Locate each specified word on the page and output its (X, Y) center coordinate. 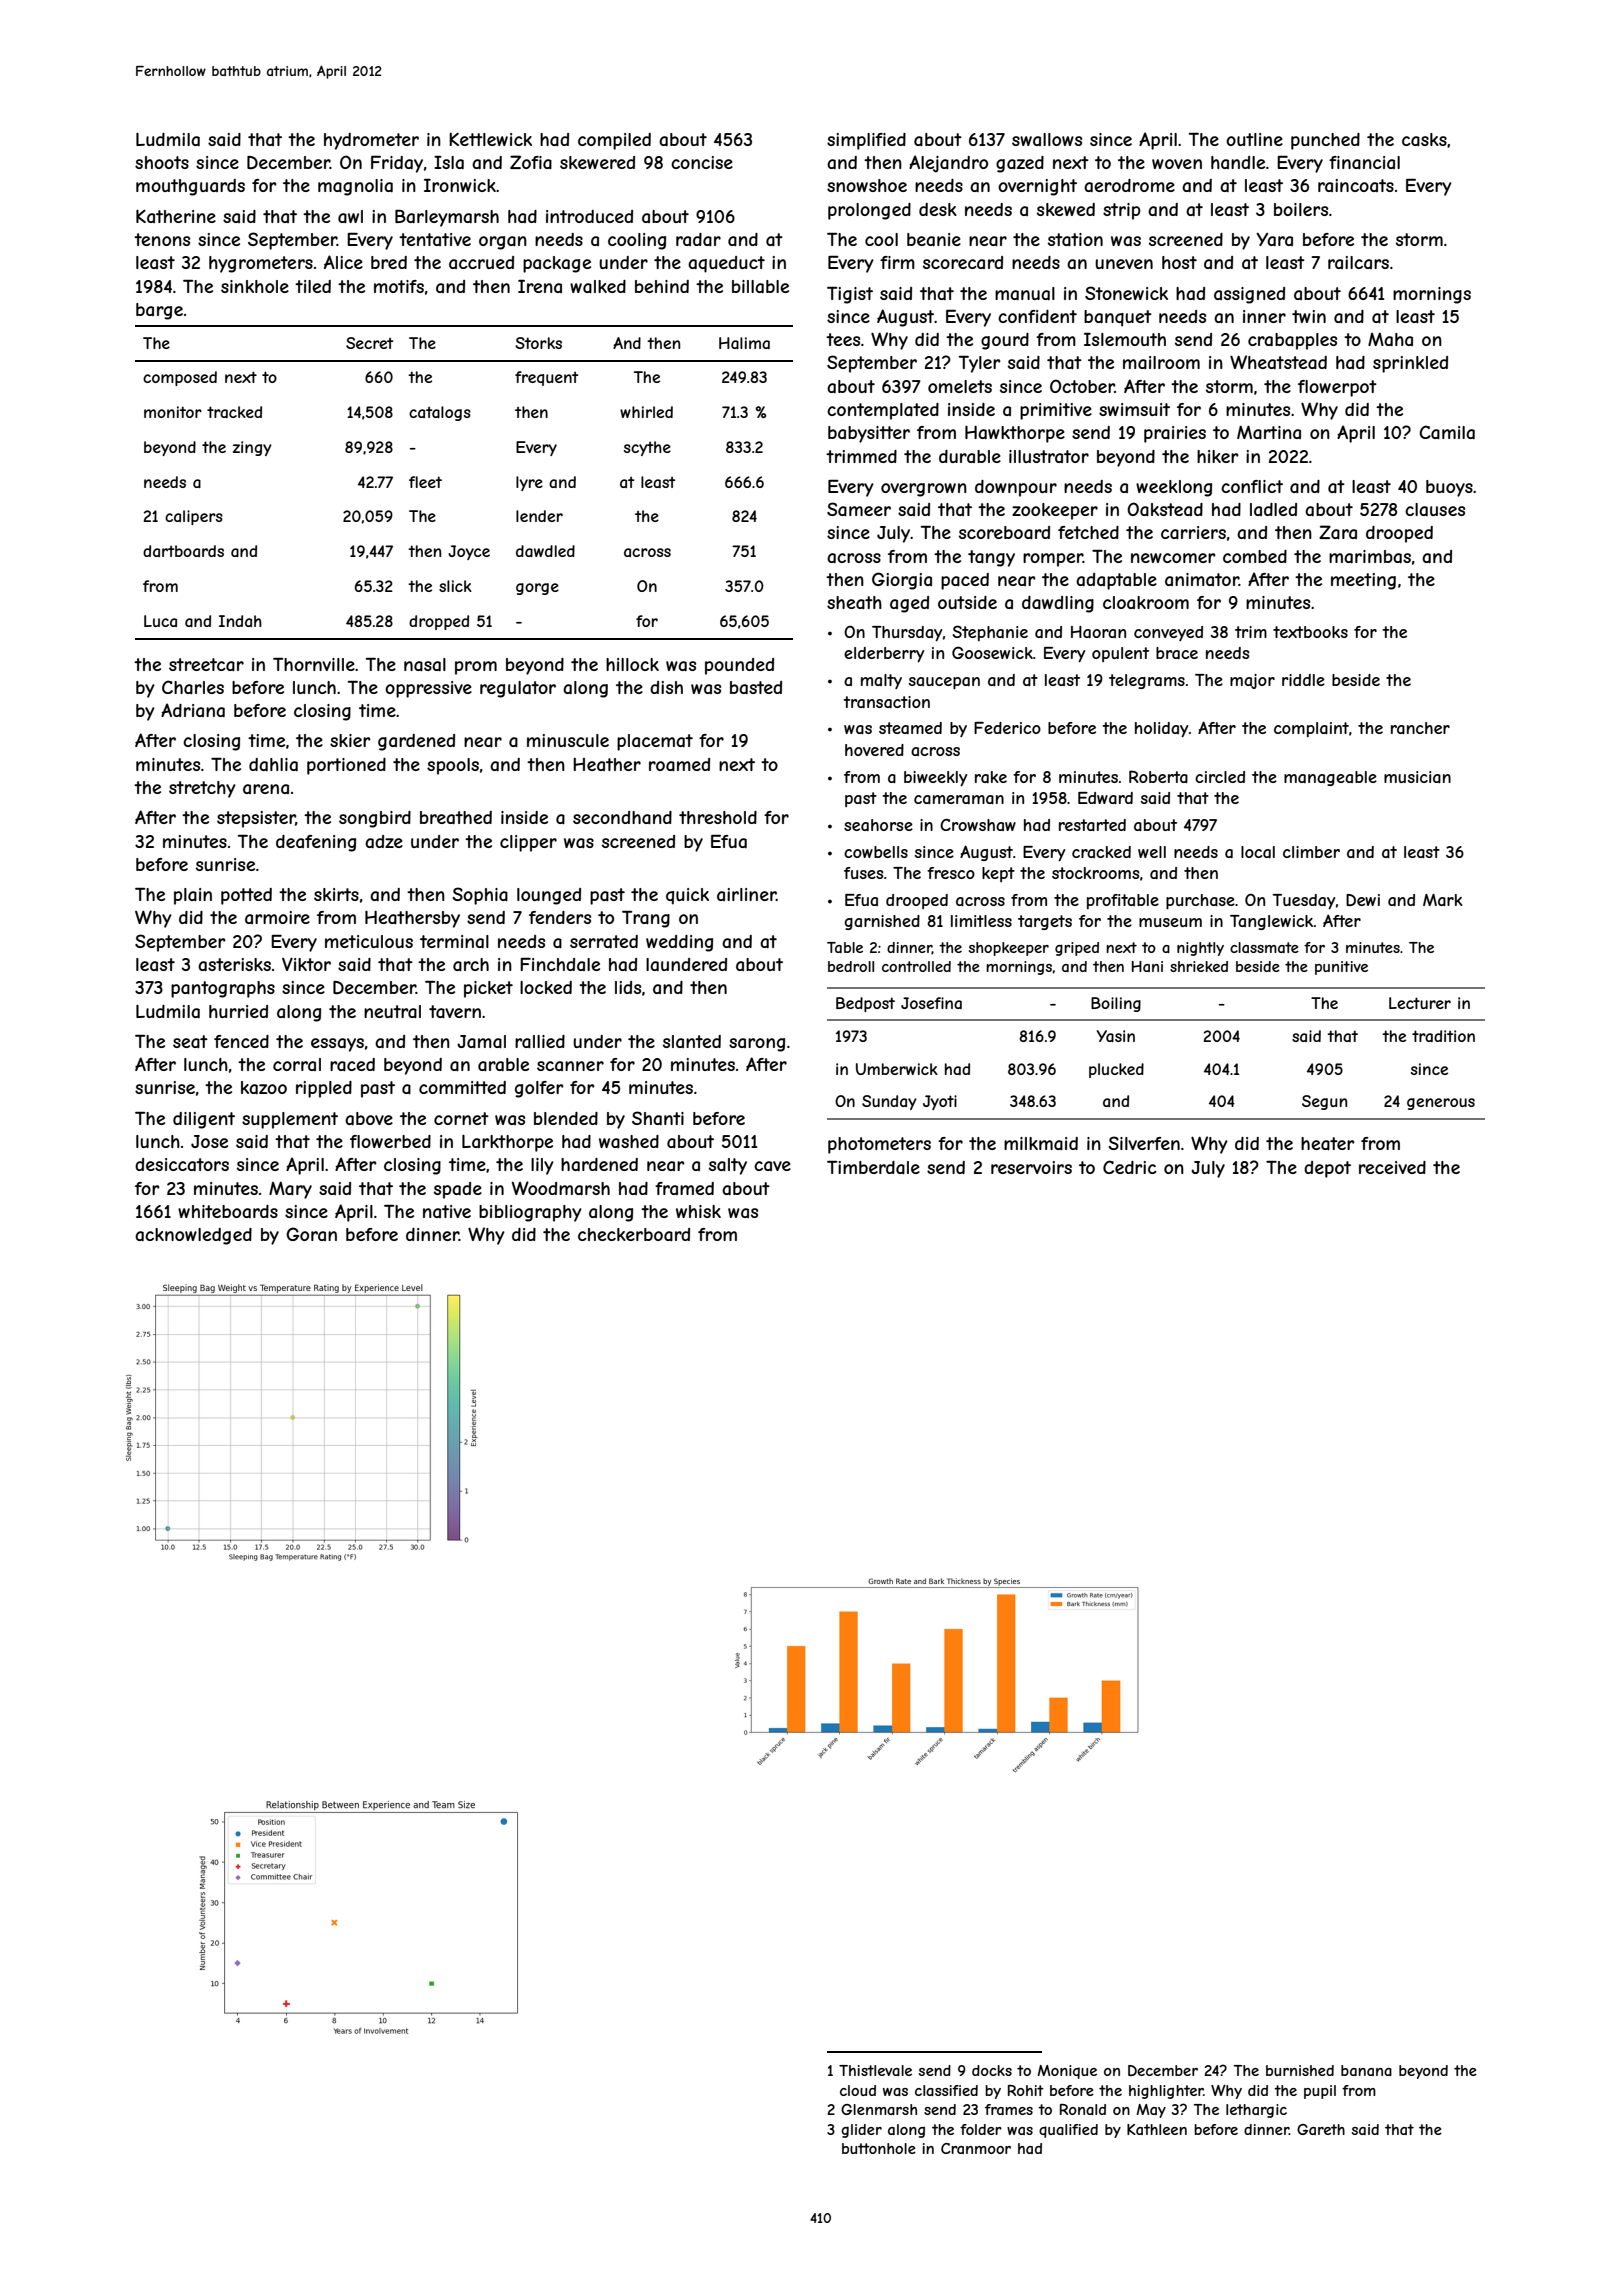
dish (666, 687)
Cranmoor (976, 2148)
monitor (173, 412)
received (1392, 1167)
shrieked (1199, 966)
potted (246, 896)
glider (861, 2131)
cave (772, 1166)
